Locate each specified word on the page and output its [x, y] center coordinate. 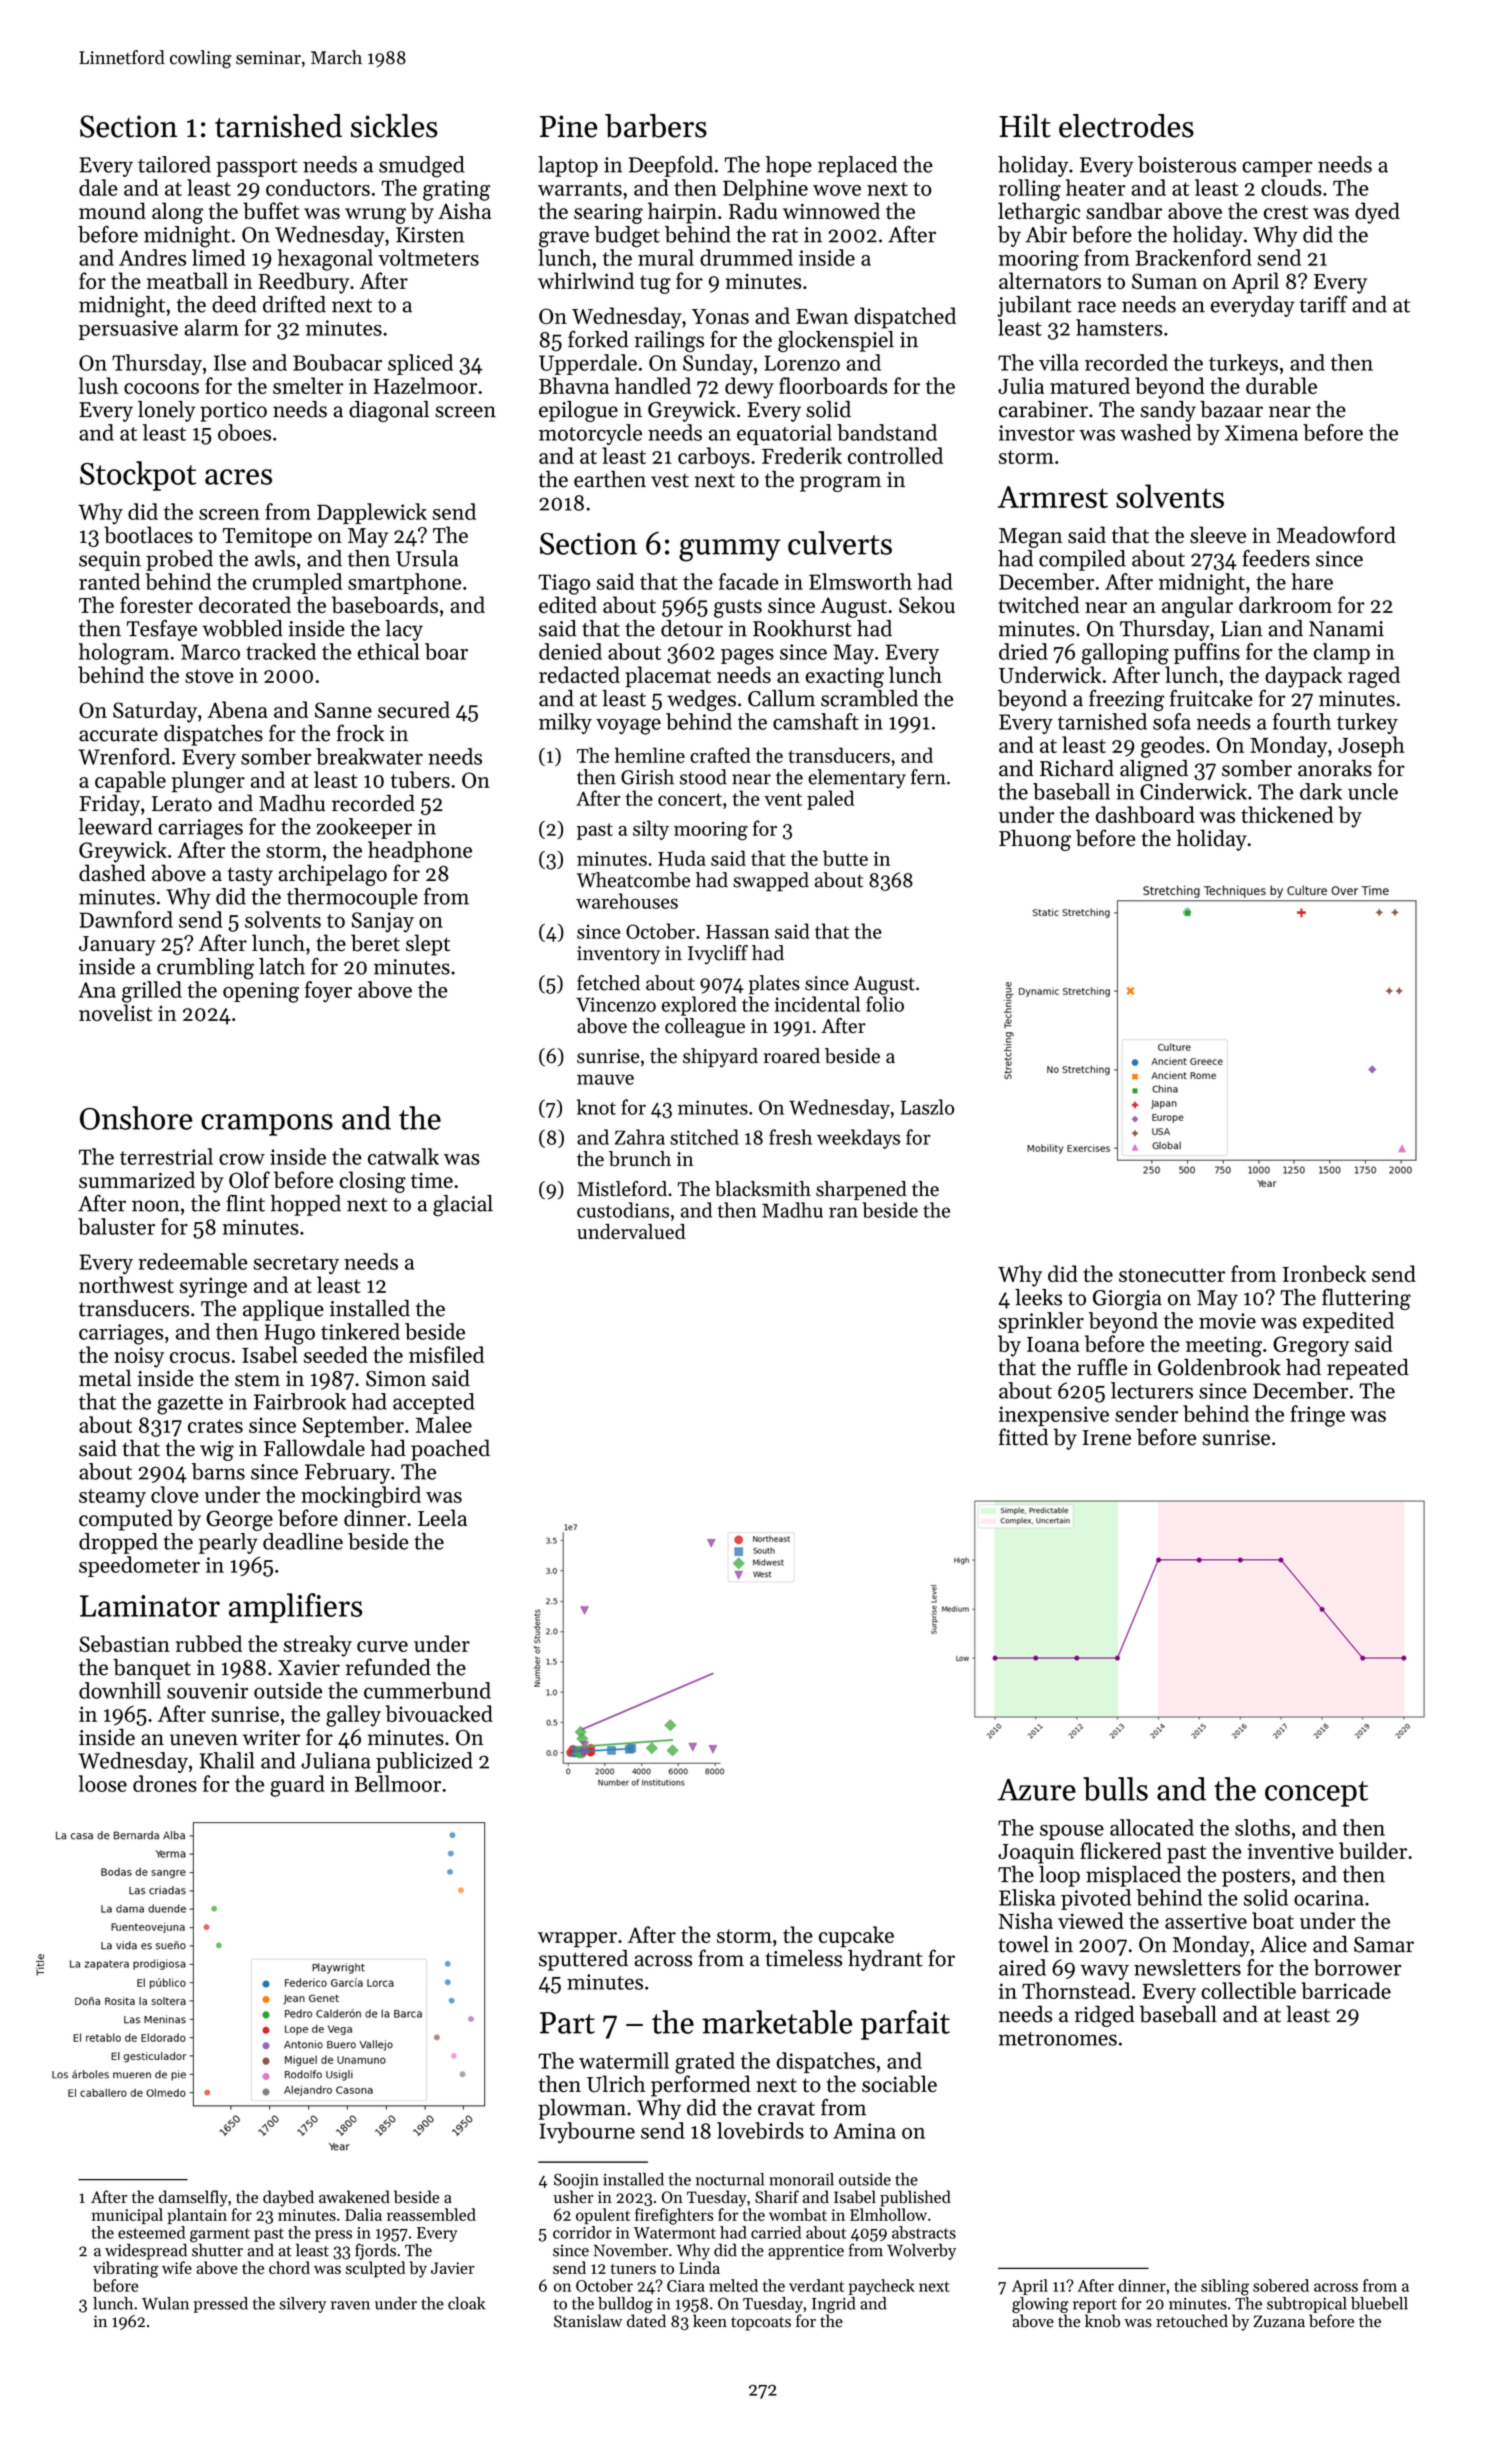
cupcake [856, 1937]
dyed [1377, 213]
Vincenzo [616, 1004]
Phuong [1035, 840]
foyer [328, 991]
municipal [127, 2216]
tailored [174, 164]
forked [598, 339]
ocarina [1329, 1898]
